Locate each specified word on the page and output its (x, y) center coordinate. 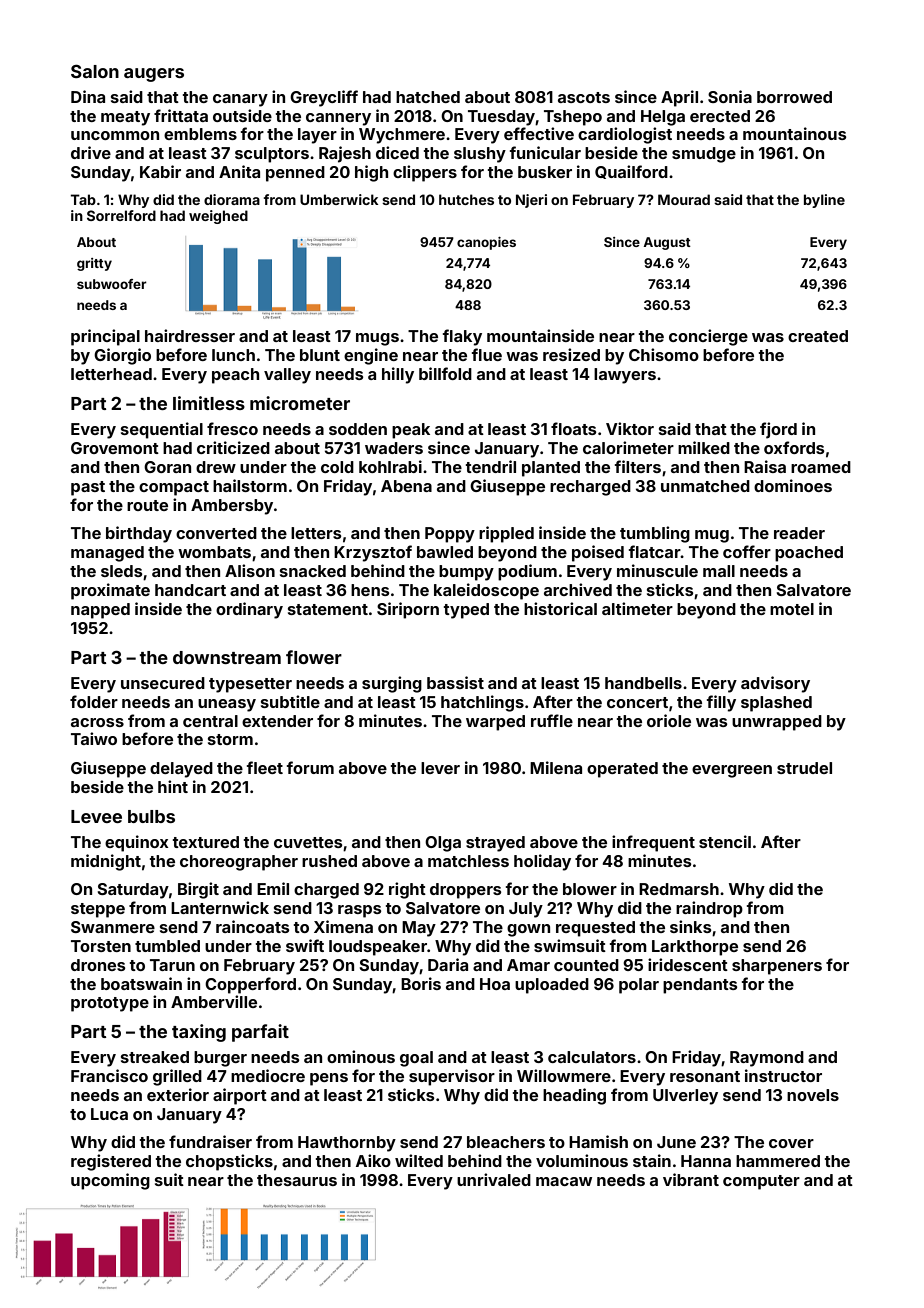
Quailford (631, 172)
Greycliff (324, 98)
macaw (564, 1181)
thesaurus (297, 1180)
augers (154, 75)
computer (761, 1182)
